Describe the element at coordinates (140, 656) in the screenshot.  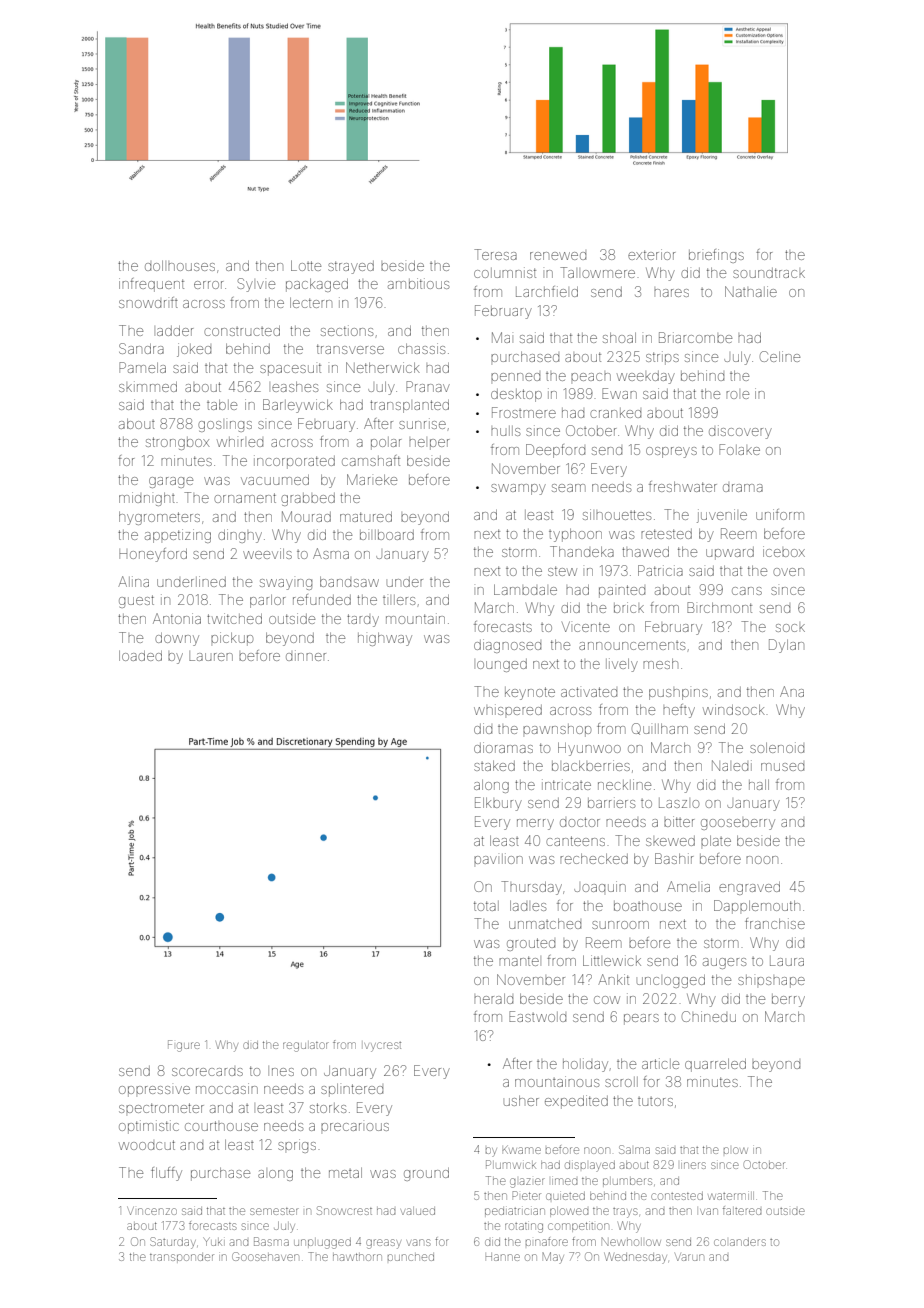
I see `loaded` at that location.
